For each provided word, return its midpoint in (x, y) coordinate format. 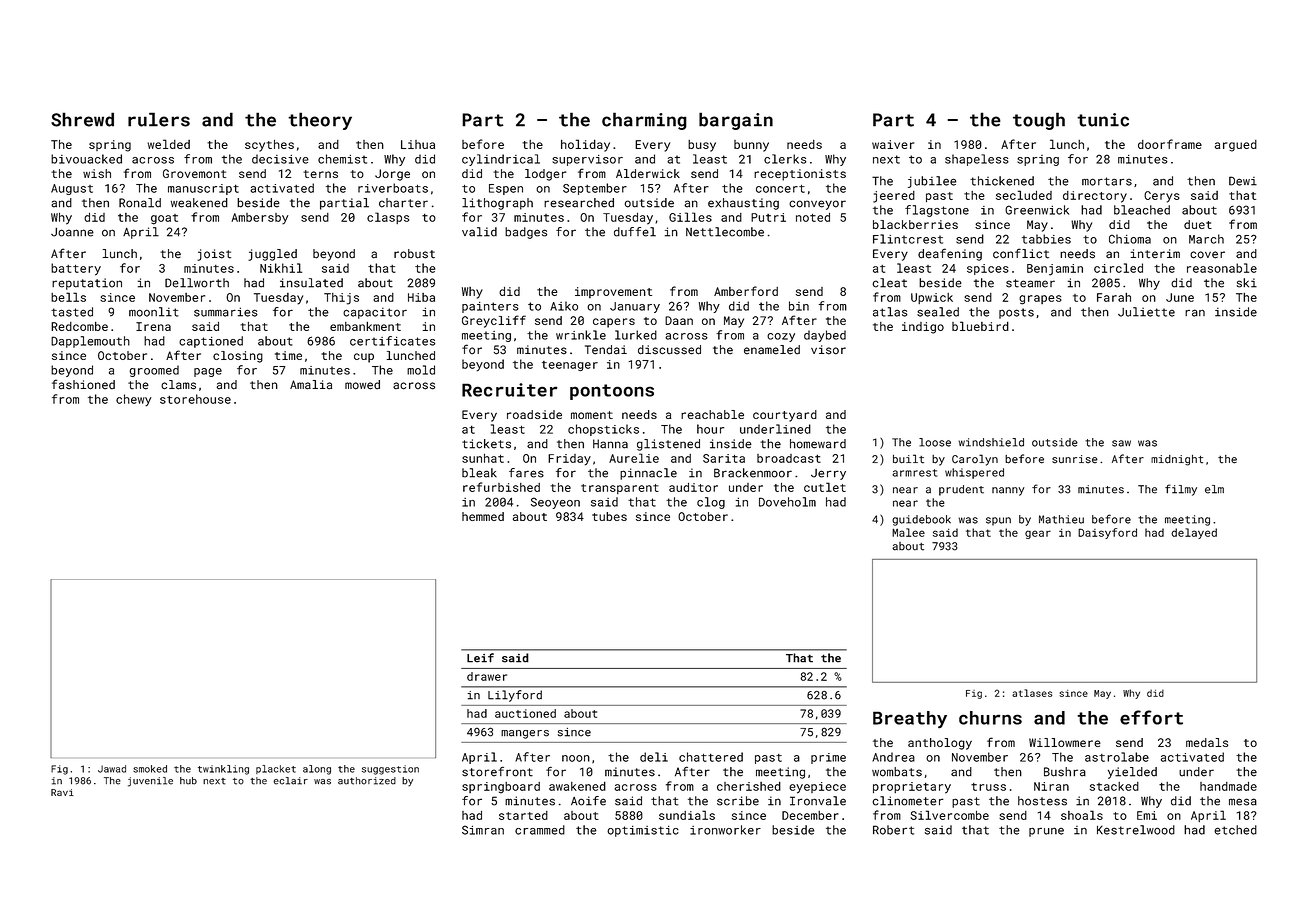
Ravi (62, 792)
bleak (479, 473)
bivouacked (86, 159)
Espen (506, 189)
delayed (1194, 533)
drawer (487, 676)
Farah (1114, 297)
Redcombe (79, 326)
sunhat (483, 458)
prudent (961, 490)
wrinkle (581, 335)
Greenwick (1037, 210)
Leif (480, 658)
